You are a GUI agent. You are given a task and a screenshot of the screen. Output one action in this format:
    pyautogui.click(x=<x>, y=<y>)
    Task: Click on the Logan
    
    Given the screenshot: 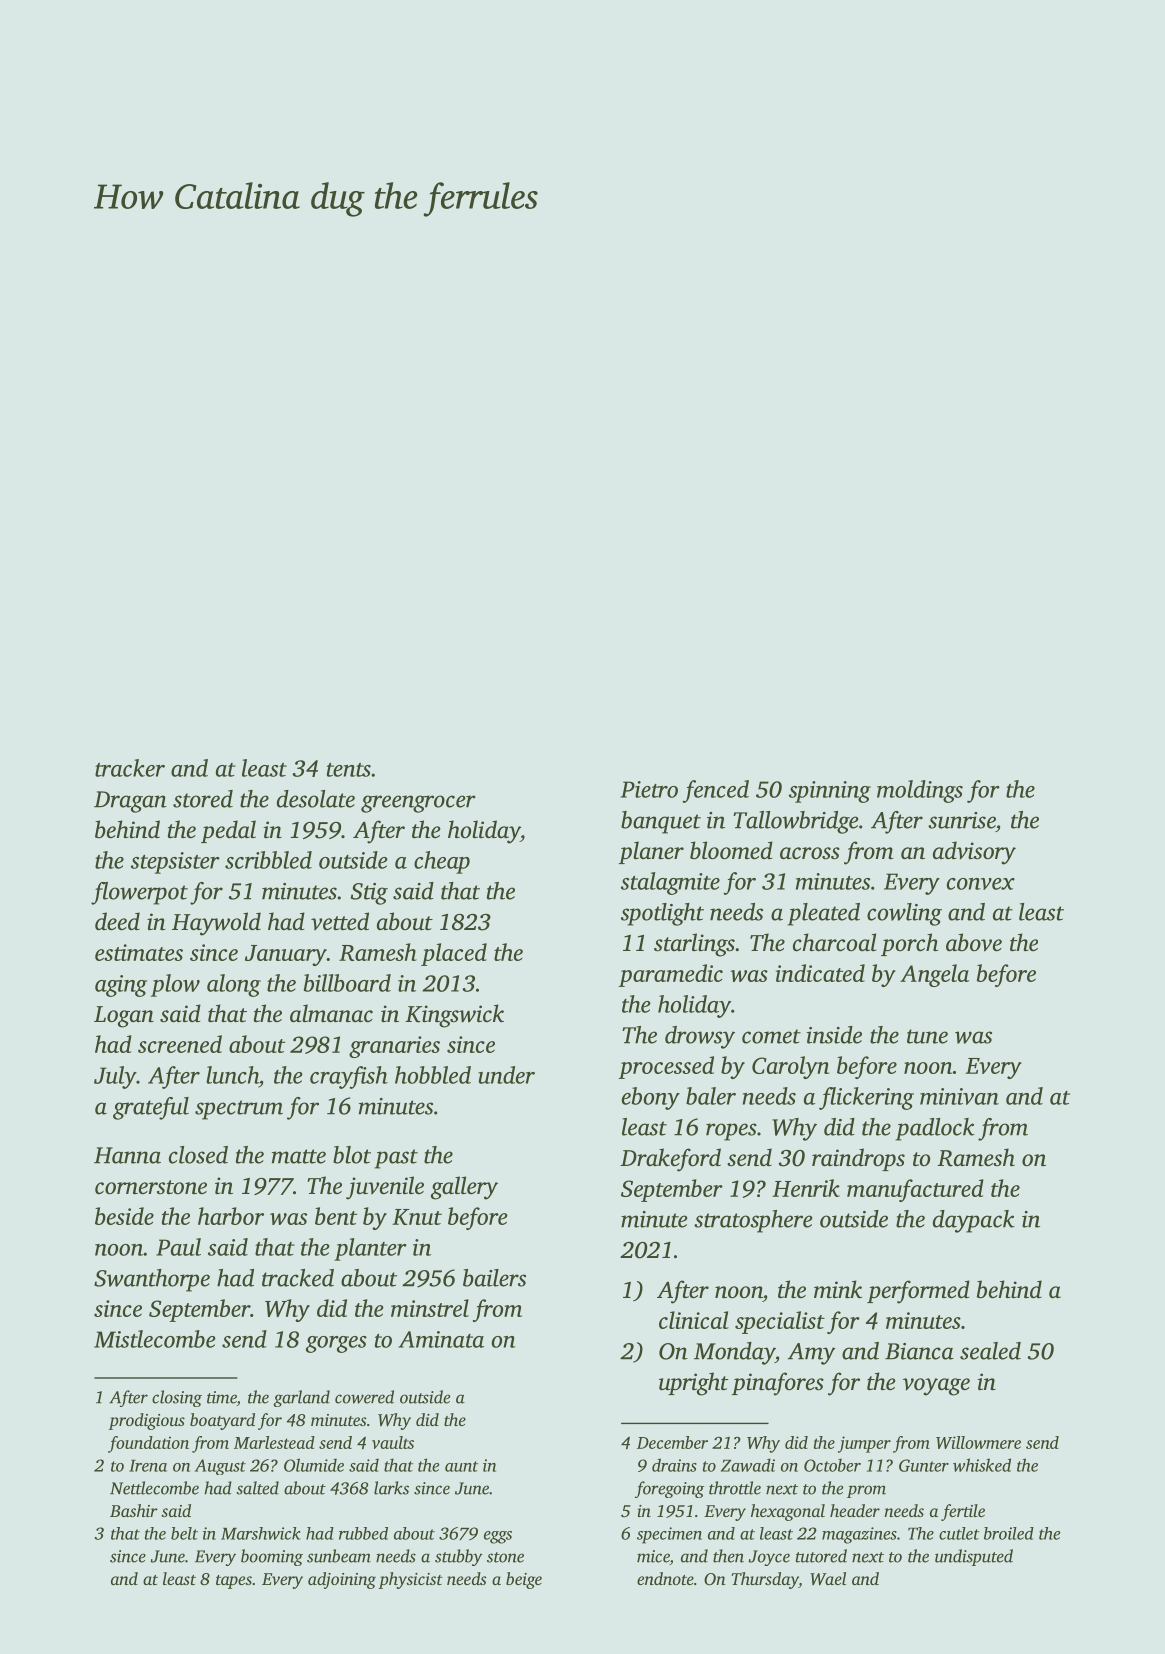 What is the action you would take?
    pyautogui.click(x=124, y=1017)
